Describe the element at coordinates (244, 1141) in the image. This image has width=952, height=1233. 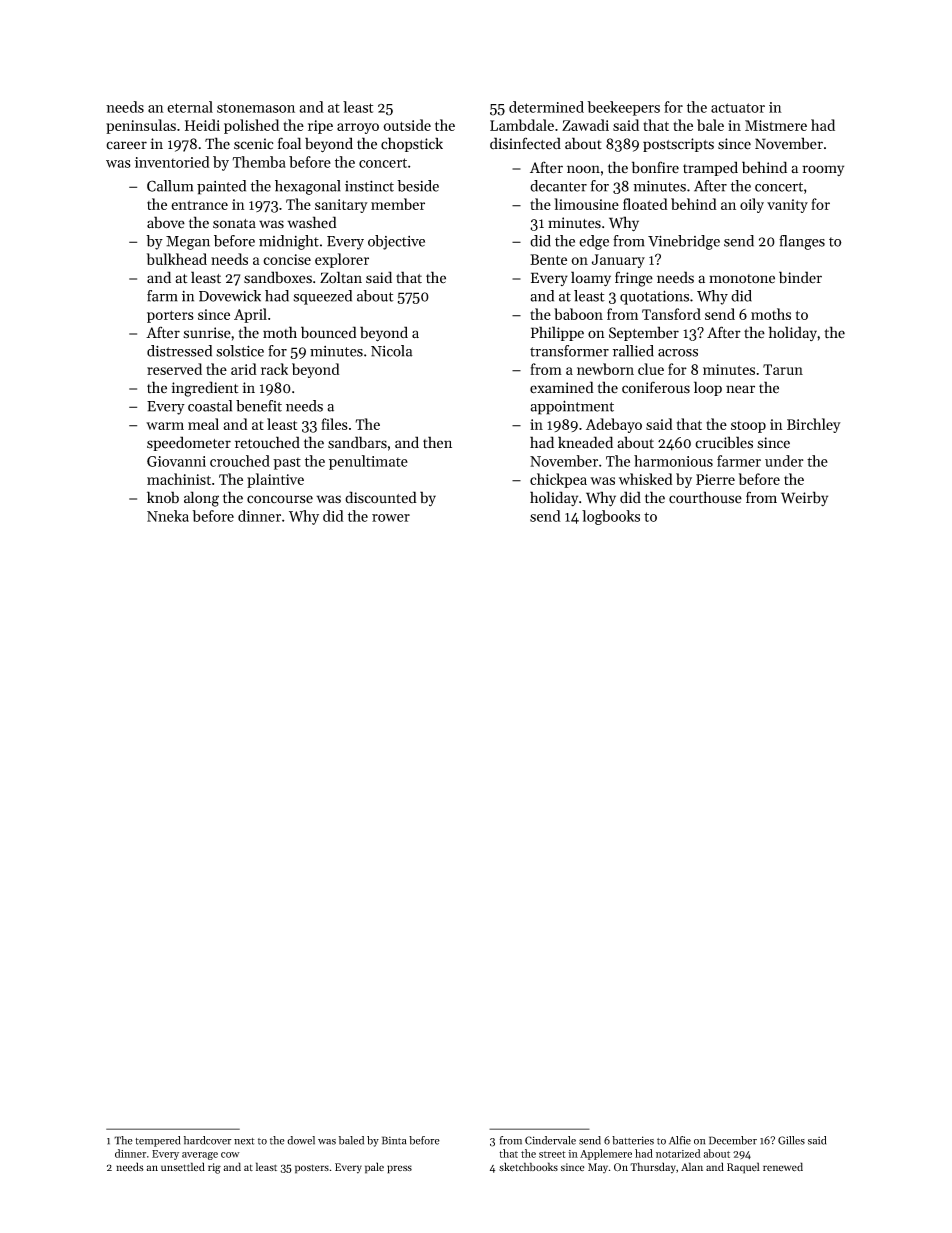
I see `next` at that location.
